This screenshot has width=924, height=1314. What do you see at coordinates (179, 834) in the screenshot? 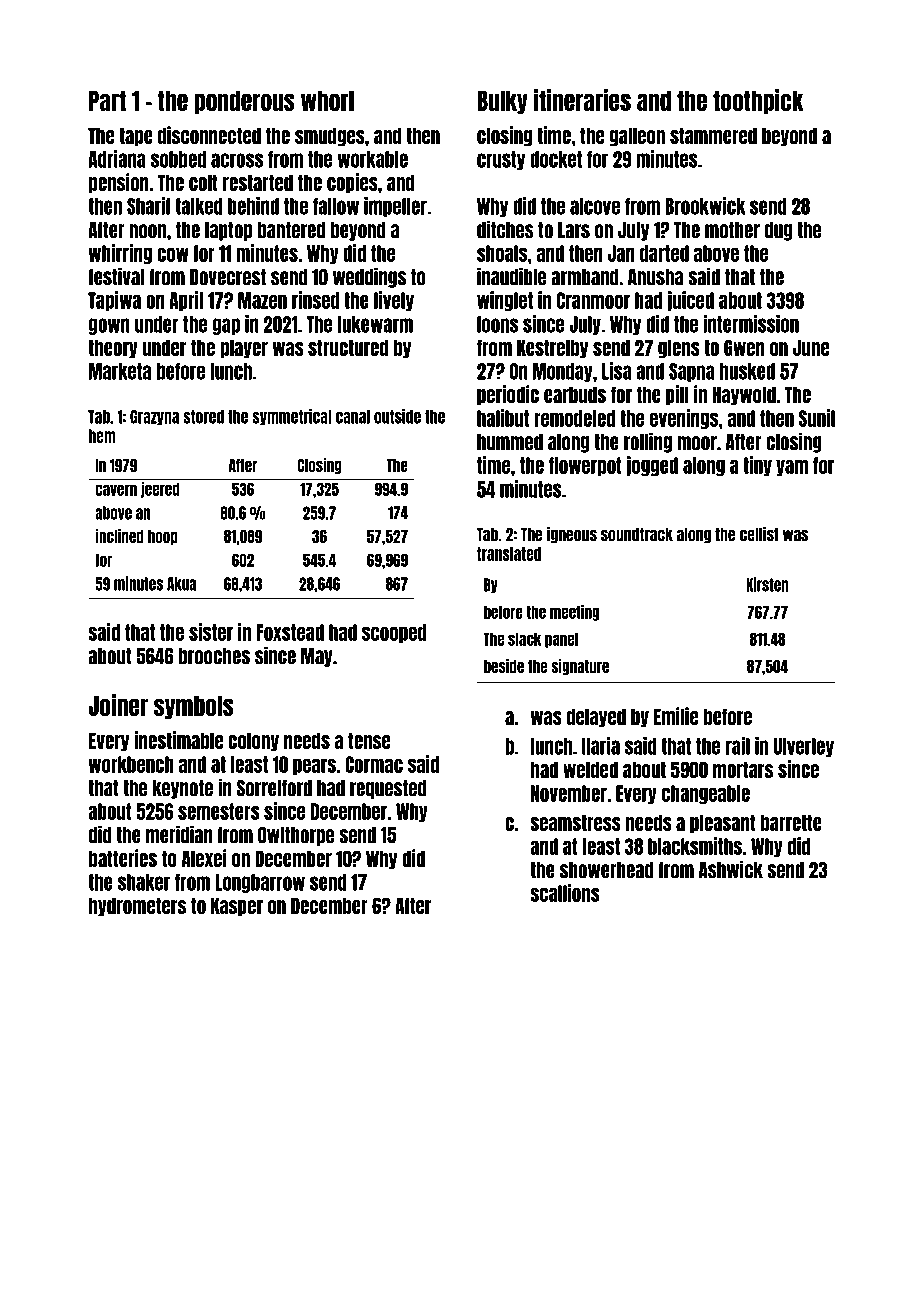
I see `meridian` at bounding box center [179, 834].
